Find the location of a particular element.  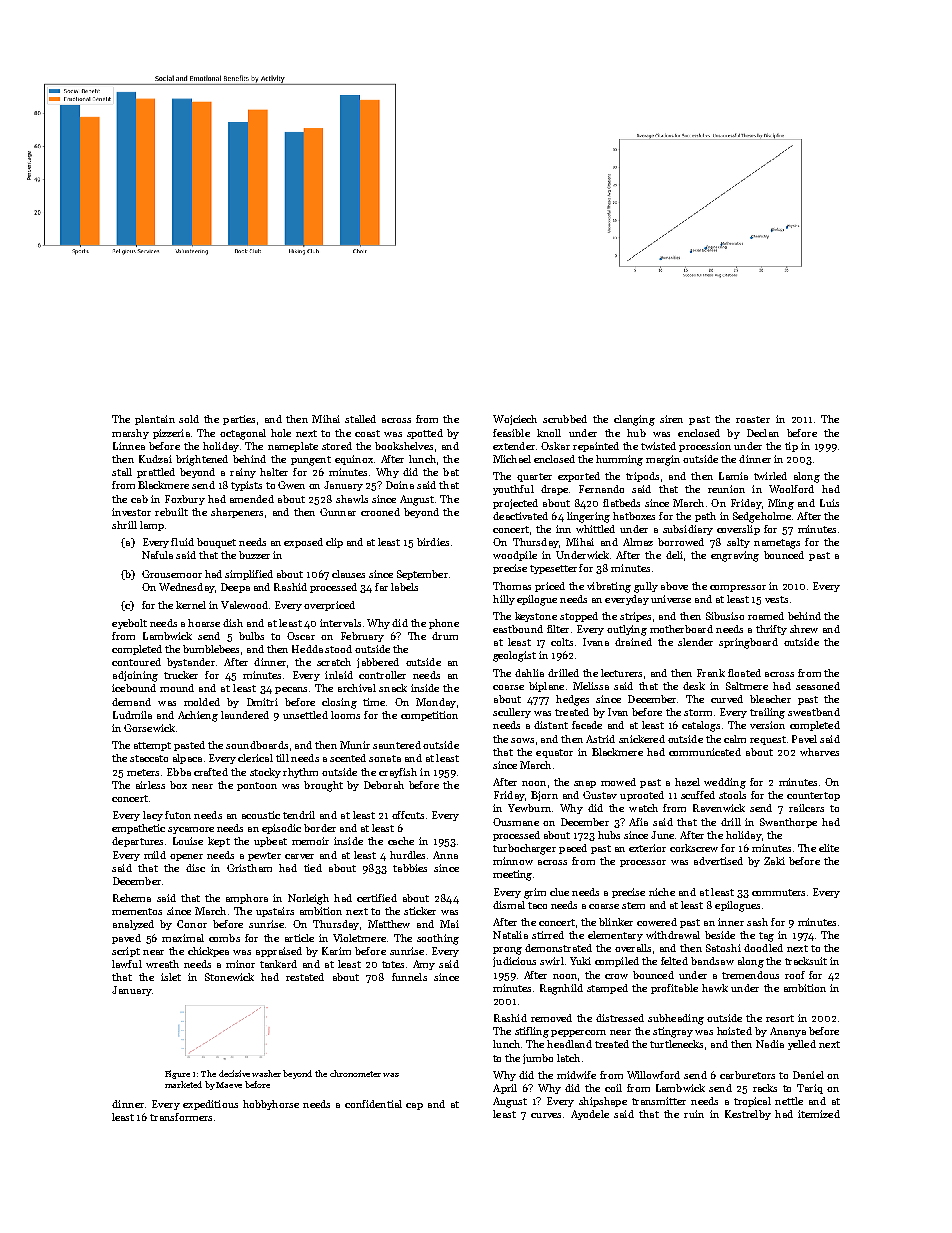

gully is located at coordinates (646, 587).
